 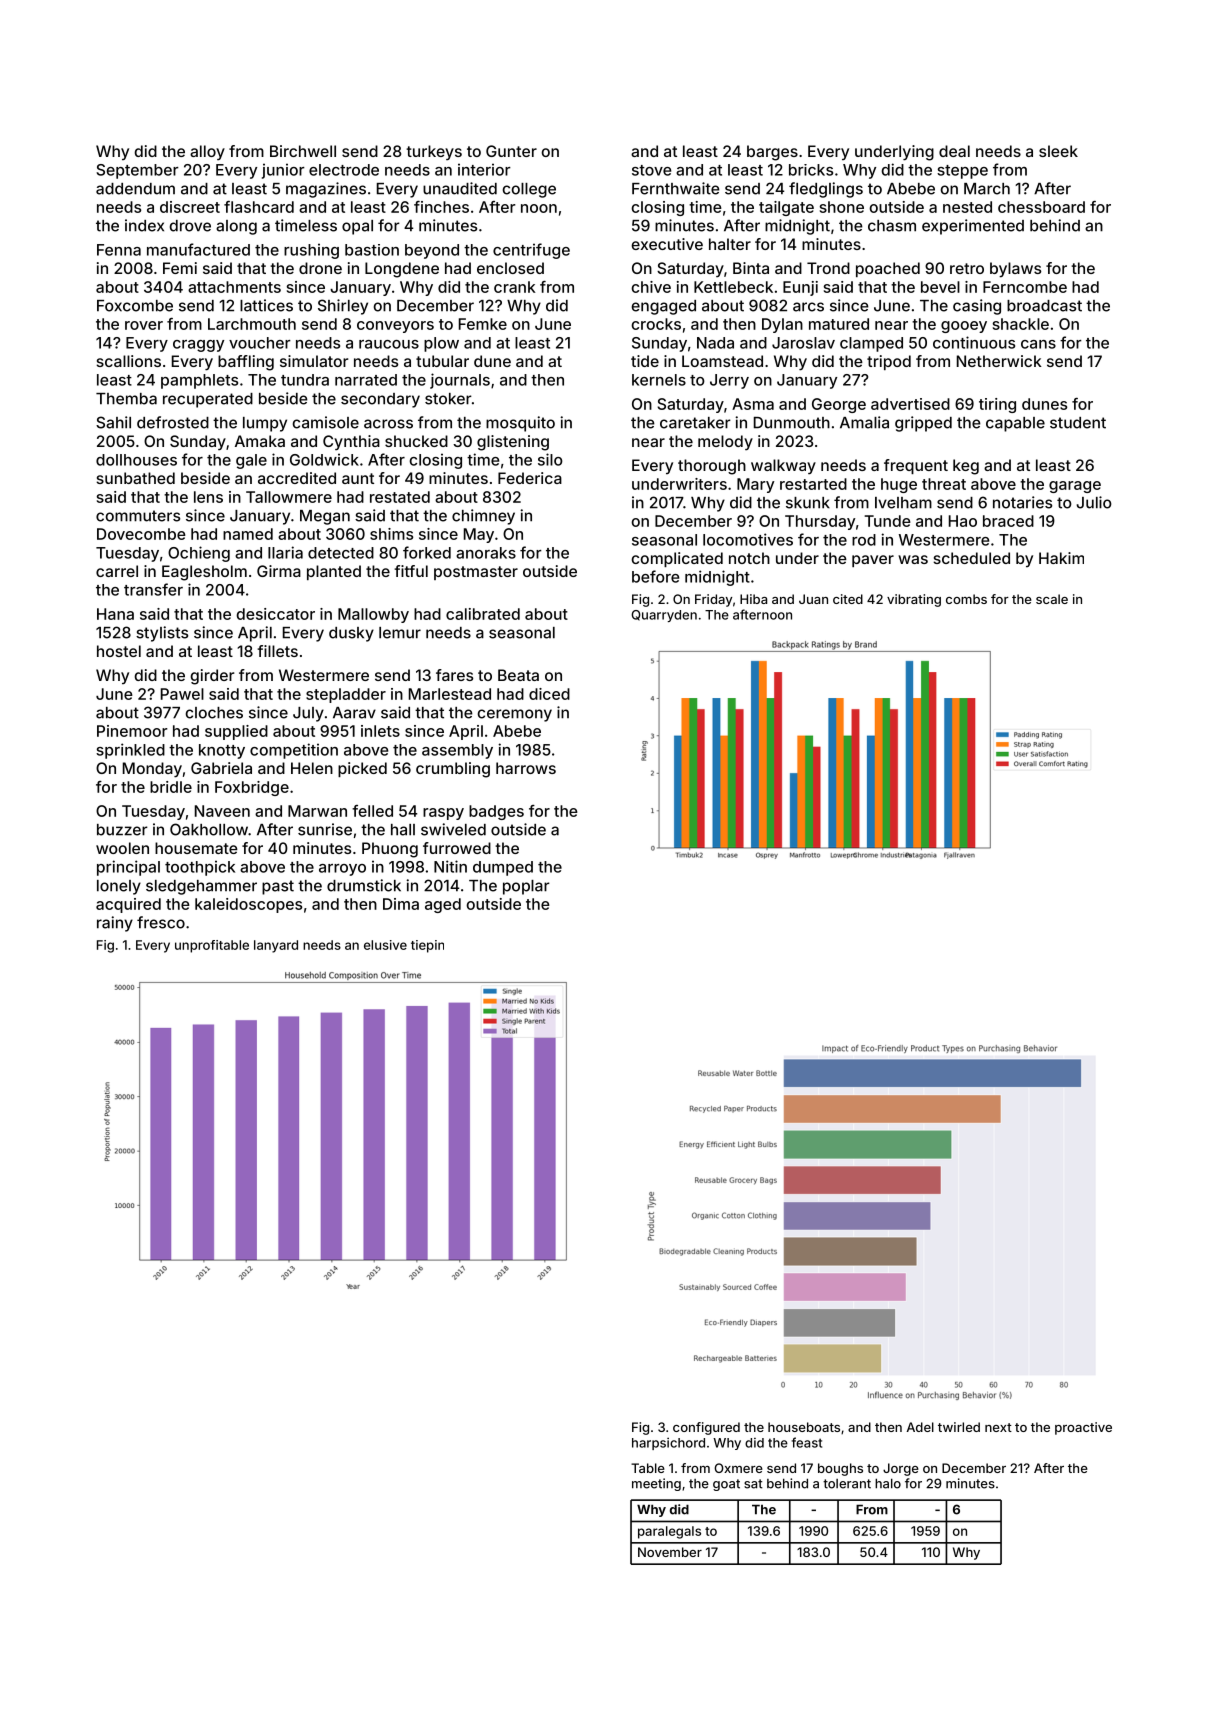 I want to click on alloy, so click(x=207, y=153).
